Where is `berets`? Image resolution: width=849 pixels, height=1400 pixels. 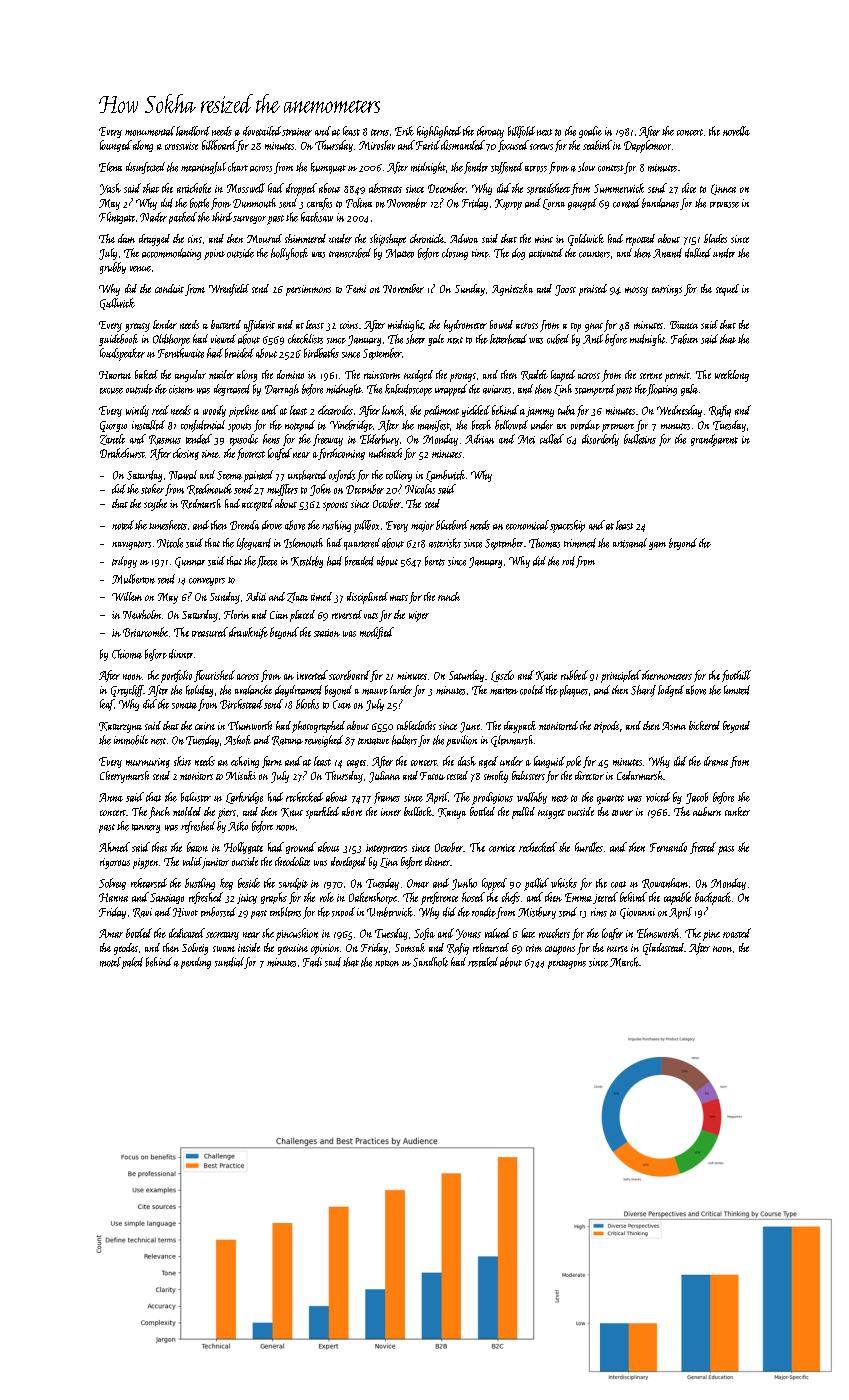
berets is located at coordinates (435, 561).
